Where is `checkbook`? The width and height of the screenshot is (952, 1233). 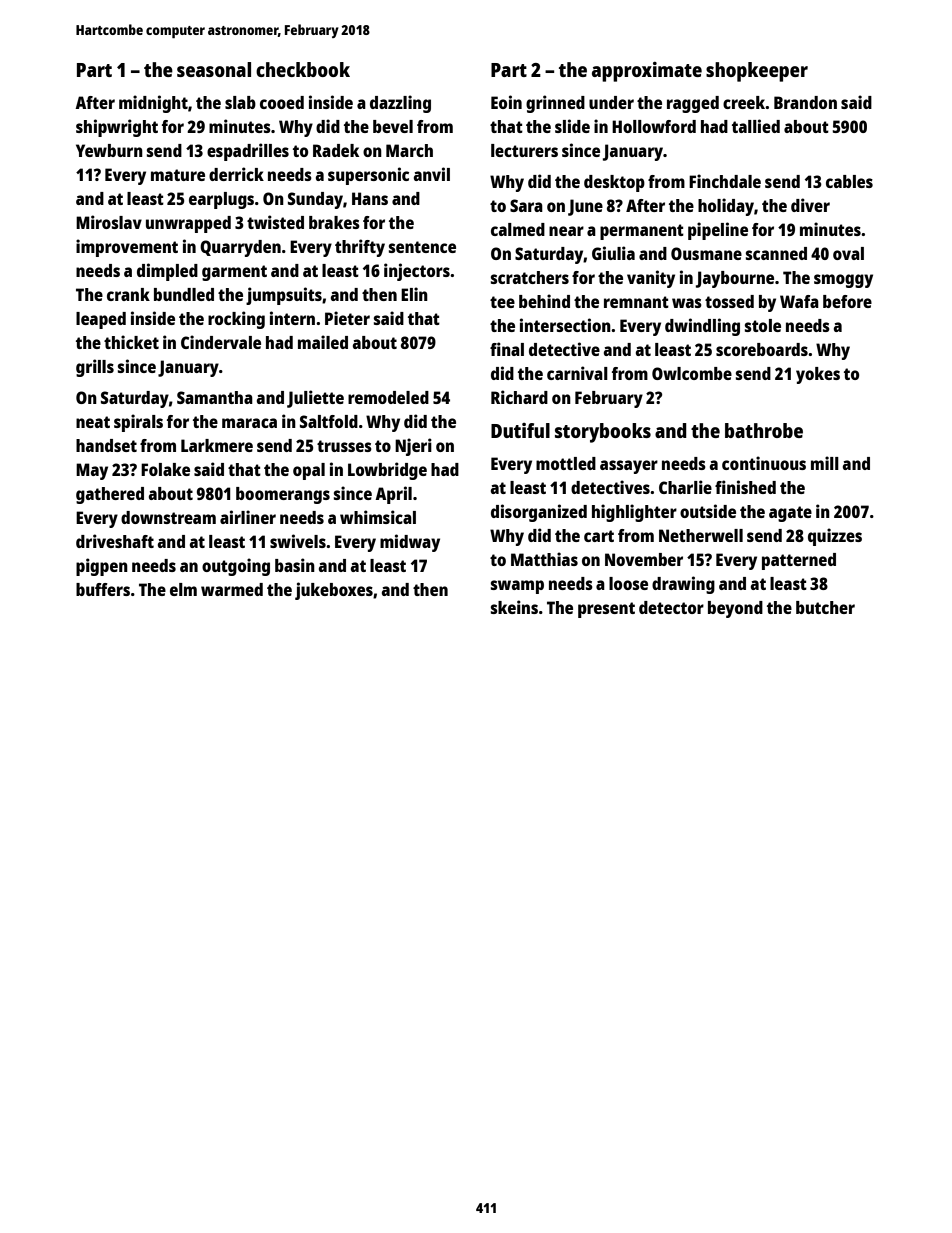
checkbook is located at coordinates (303, 69).
